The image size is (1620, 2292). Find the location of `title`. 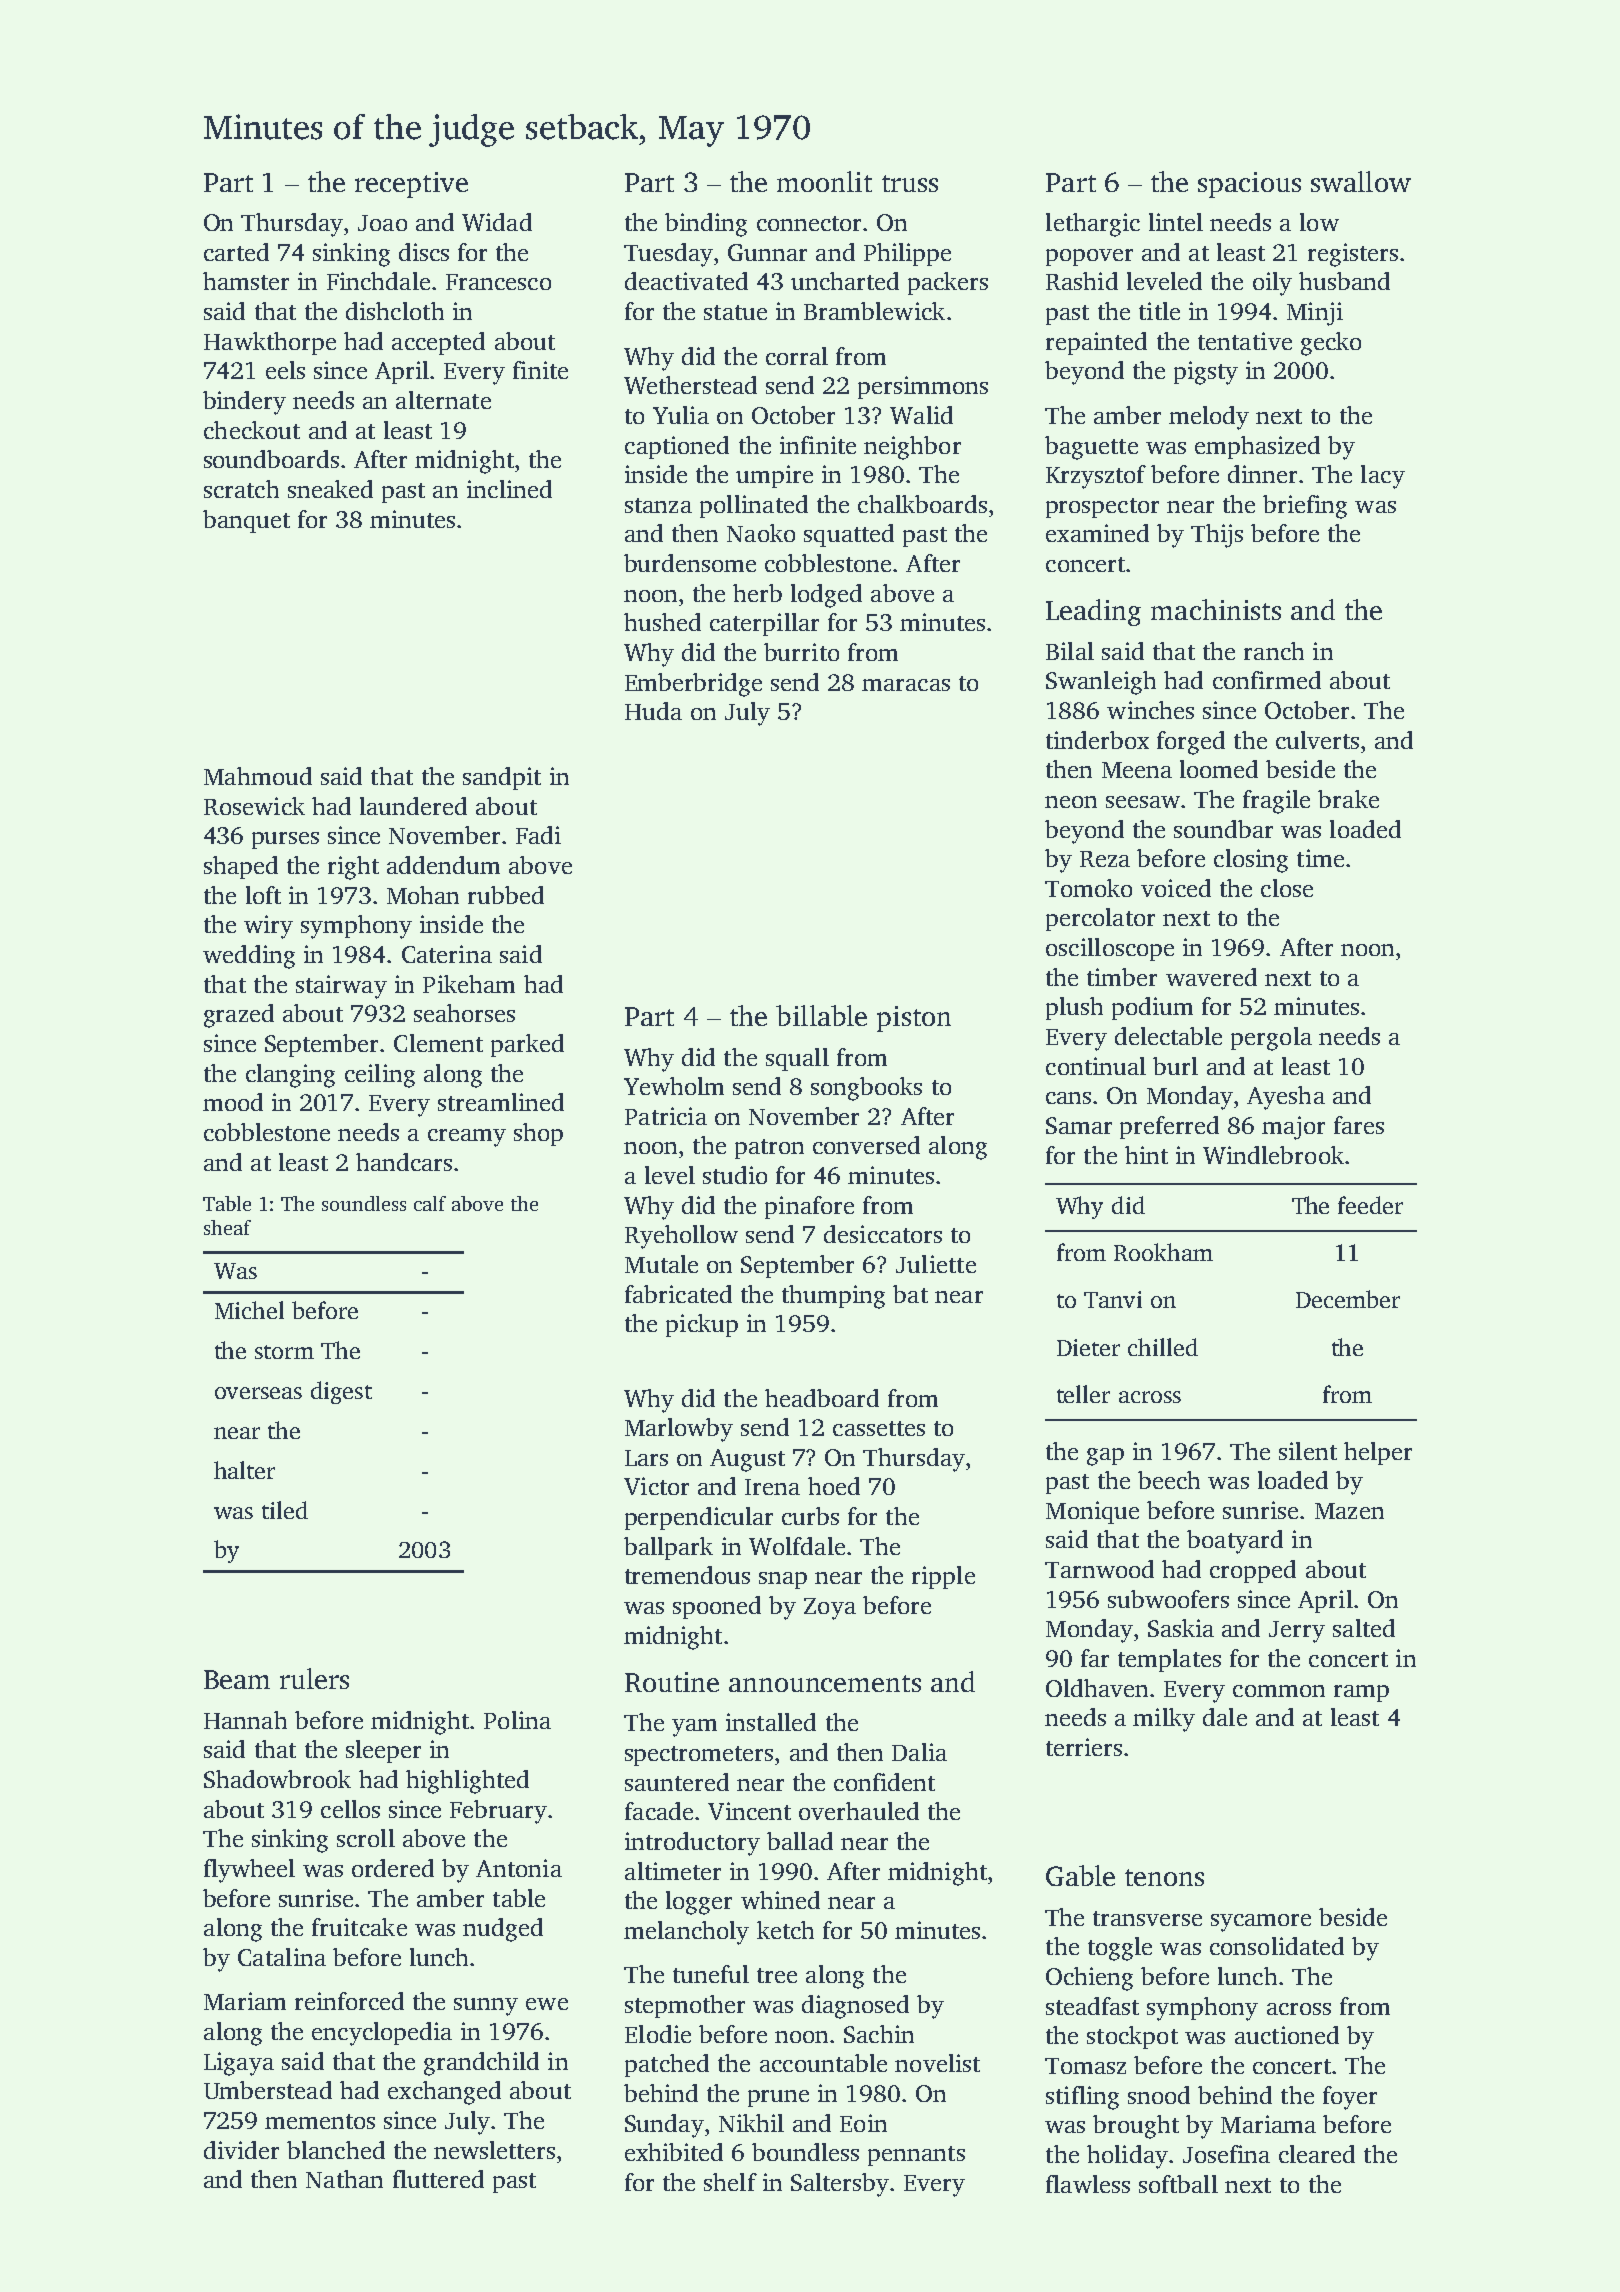

title is located at coordinates (1159, 311).
